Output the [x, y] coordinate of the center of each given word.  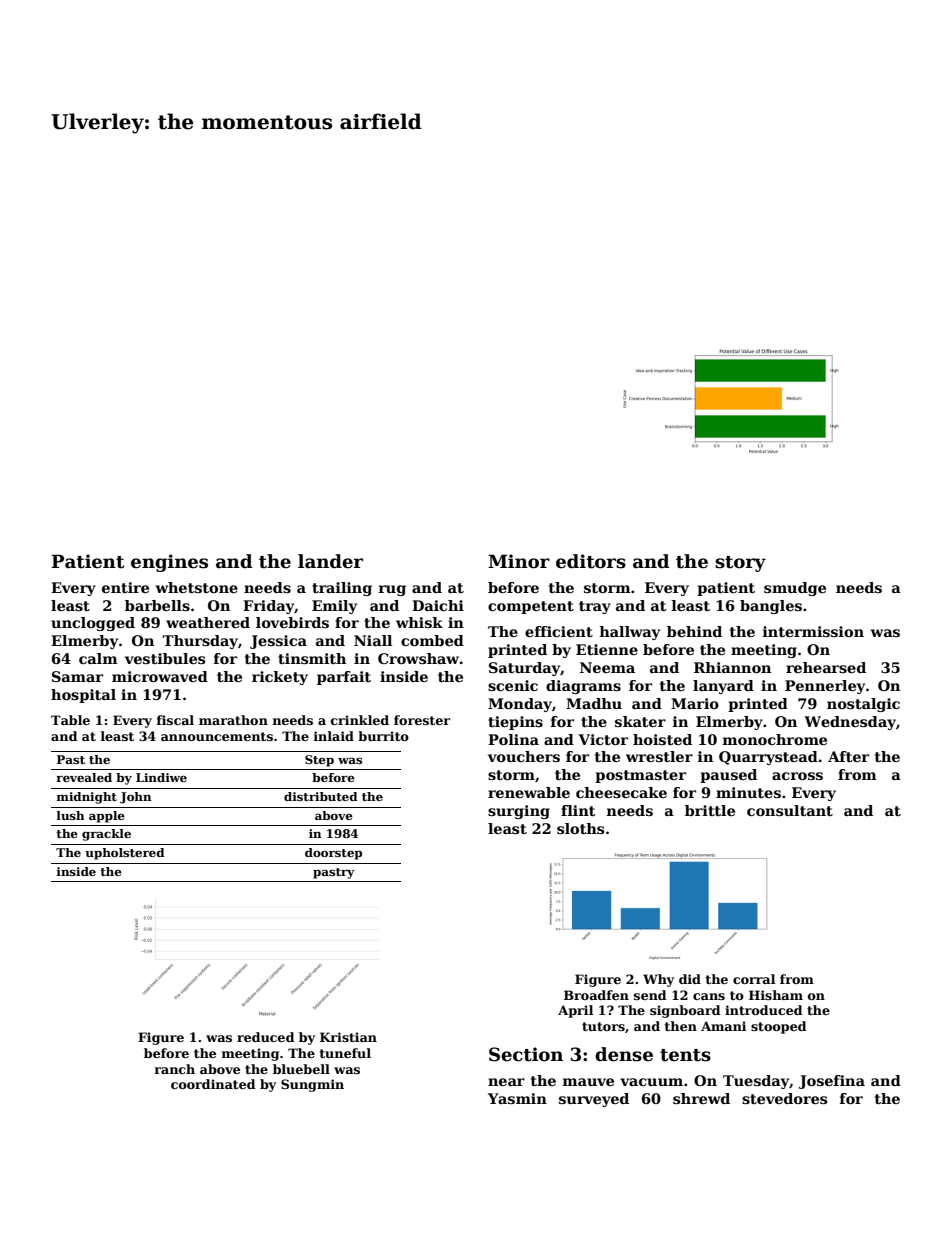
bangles [771, 607]
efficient [559, 631]
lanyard [723, 687]
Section [526, 1054]
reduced [265, 1037]
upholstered [125, 854]
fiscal [175, 720]
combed [432, 640]
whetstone [197, 587]
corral [754, 979]
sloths [580, 828]
